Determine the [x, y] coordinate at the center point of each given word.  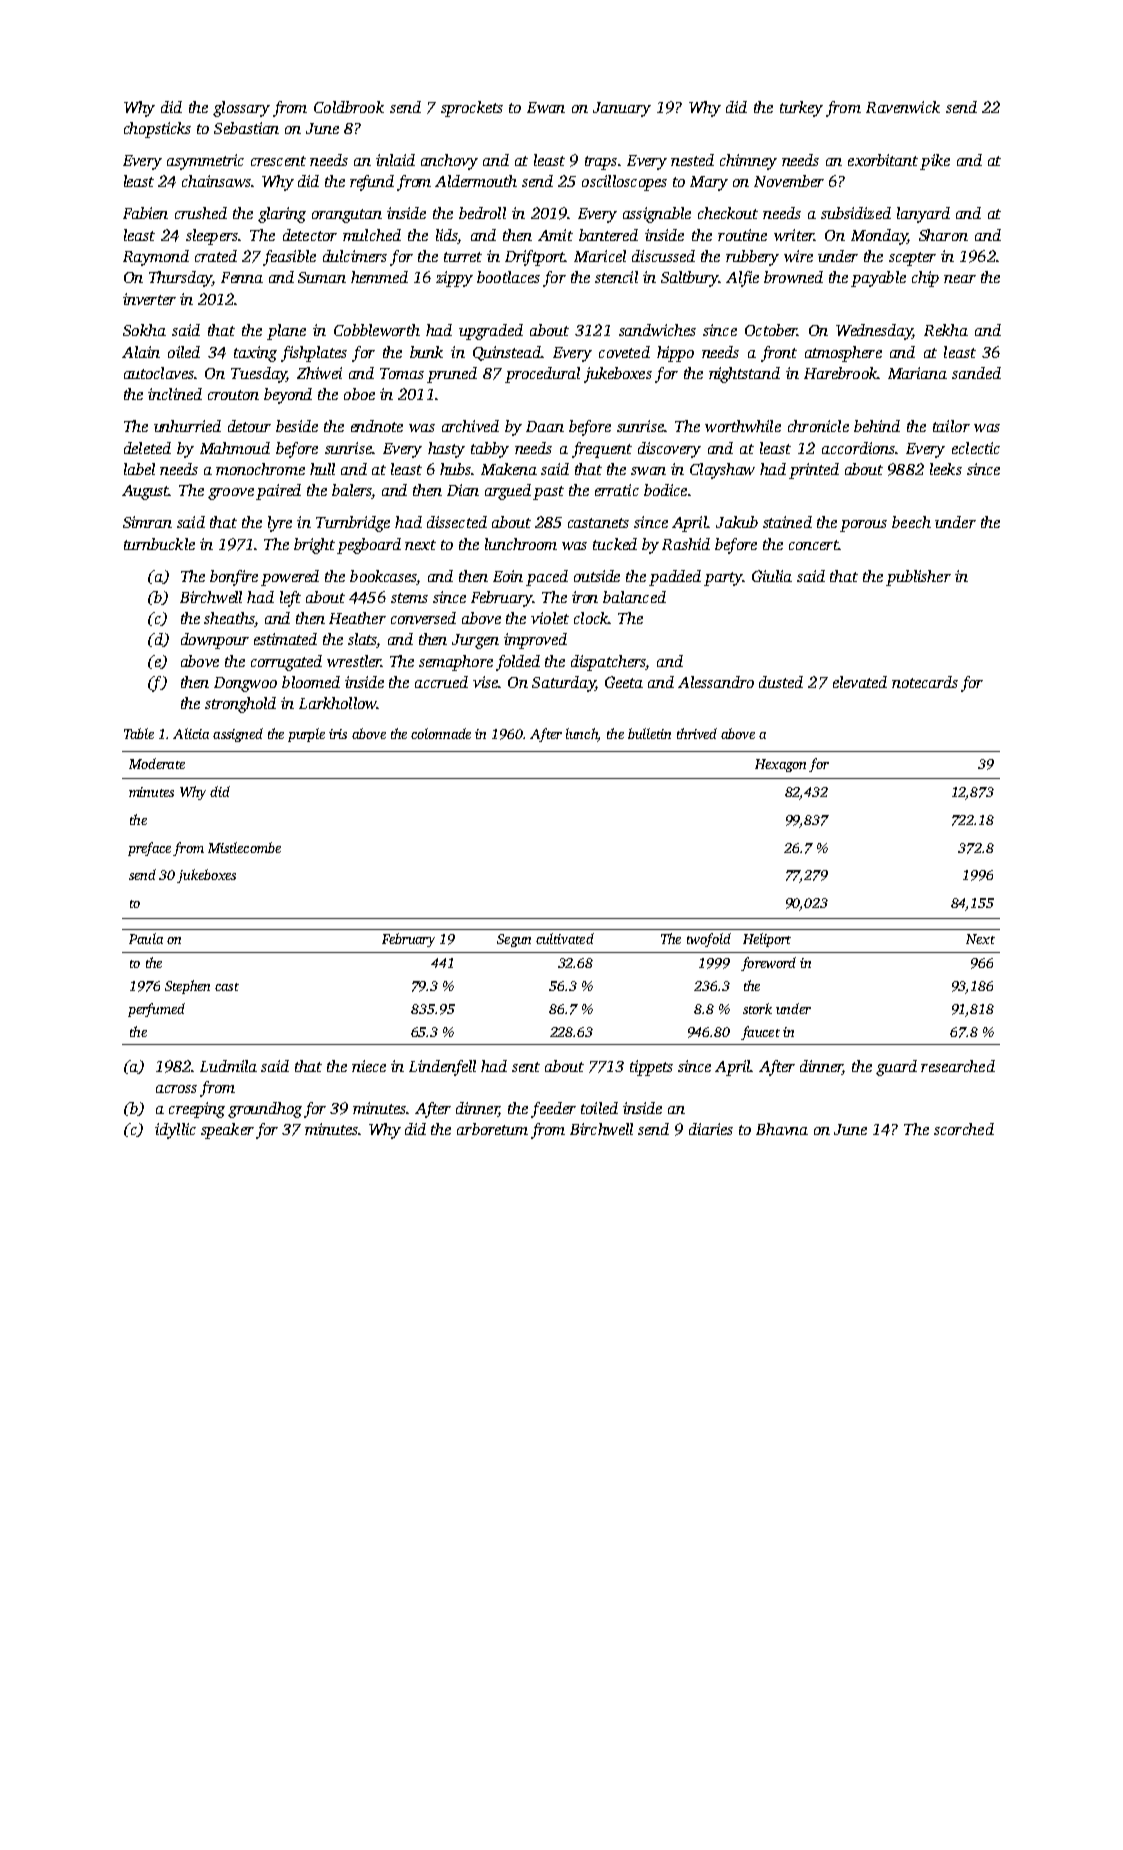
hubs [455, 469]
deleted [147, 448]
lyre [280, 524]
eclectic [976, 448]
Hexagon [780, 765]
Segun [514, 940]
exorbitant [883, 160]
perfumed [156, 1010]
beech [911, 522]
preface [149, 849]
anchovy [449, 162]
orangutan [347, 216]
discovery [669, 450]
